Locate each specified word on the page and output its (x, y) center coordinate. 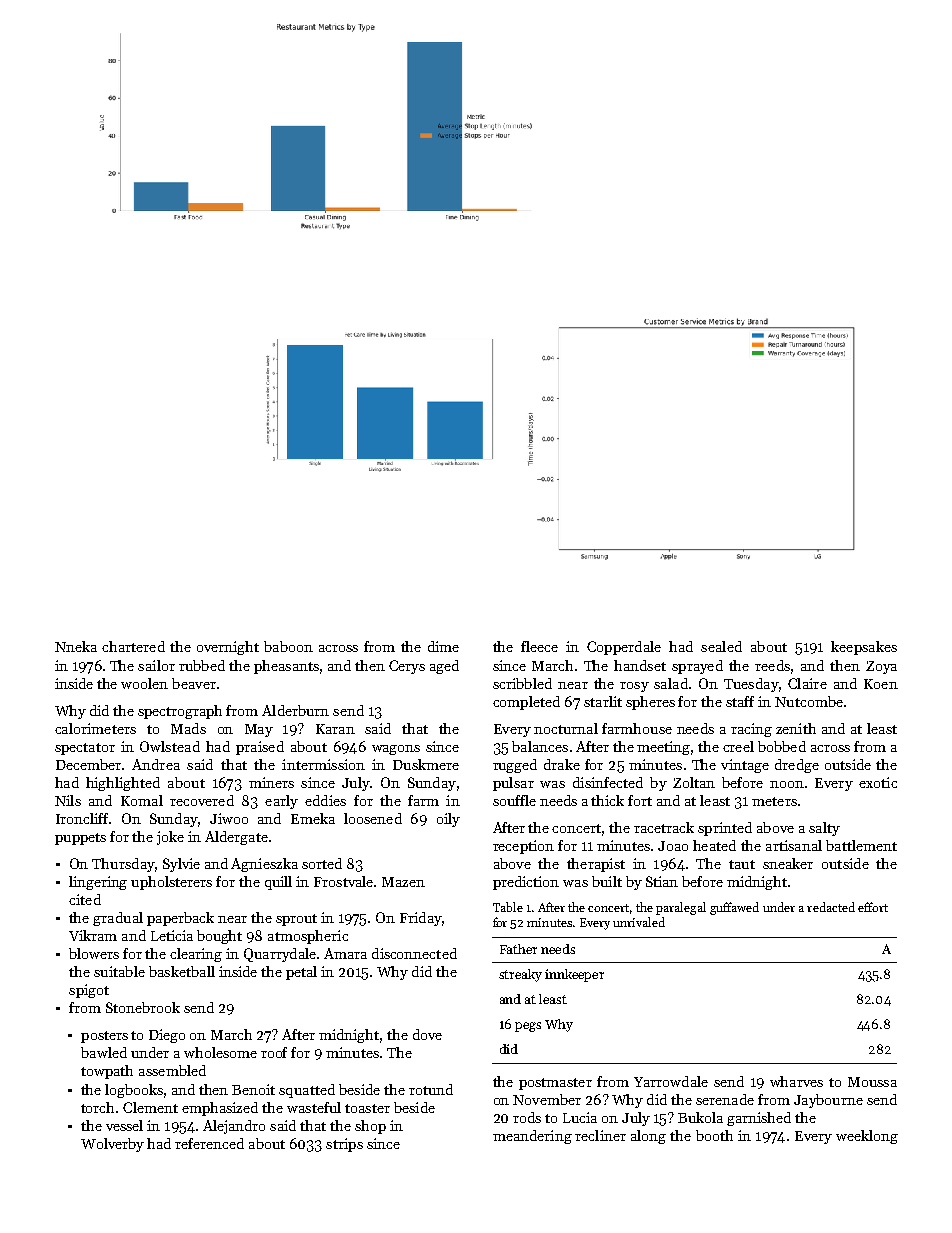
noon (787, 784)
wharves (796, 1081)
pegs (528, 1027)
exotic (878, 782)
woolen (144, 683)
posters (104, 1037)
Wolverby (112, 1145)
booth (714, 1135)
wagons (396, 750)
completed (526, 703)
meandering (532, 1137)
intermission (323, 764)
